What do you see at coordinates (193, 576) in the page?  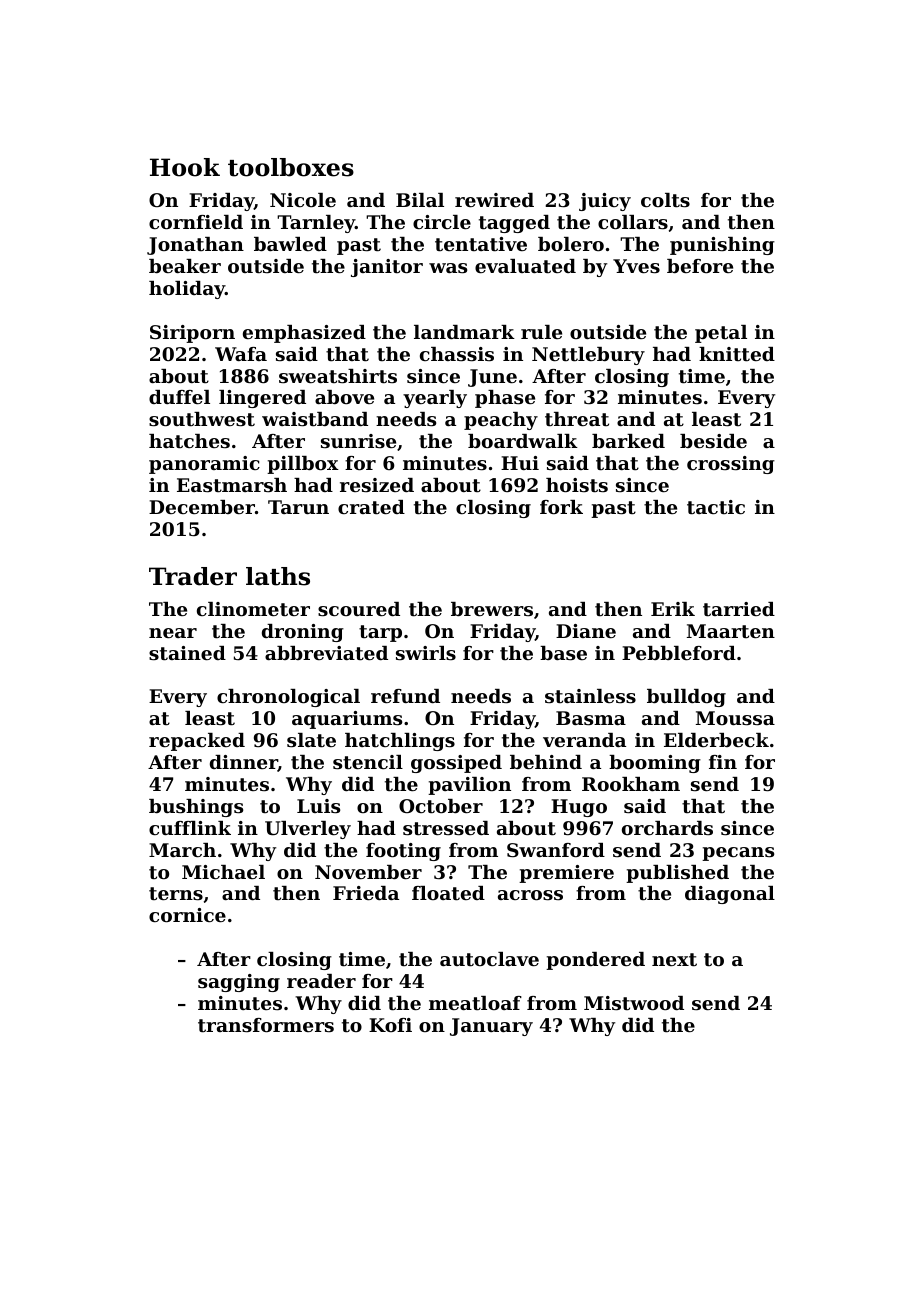 I see `Trader` at bounding box center [193, 576].
